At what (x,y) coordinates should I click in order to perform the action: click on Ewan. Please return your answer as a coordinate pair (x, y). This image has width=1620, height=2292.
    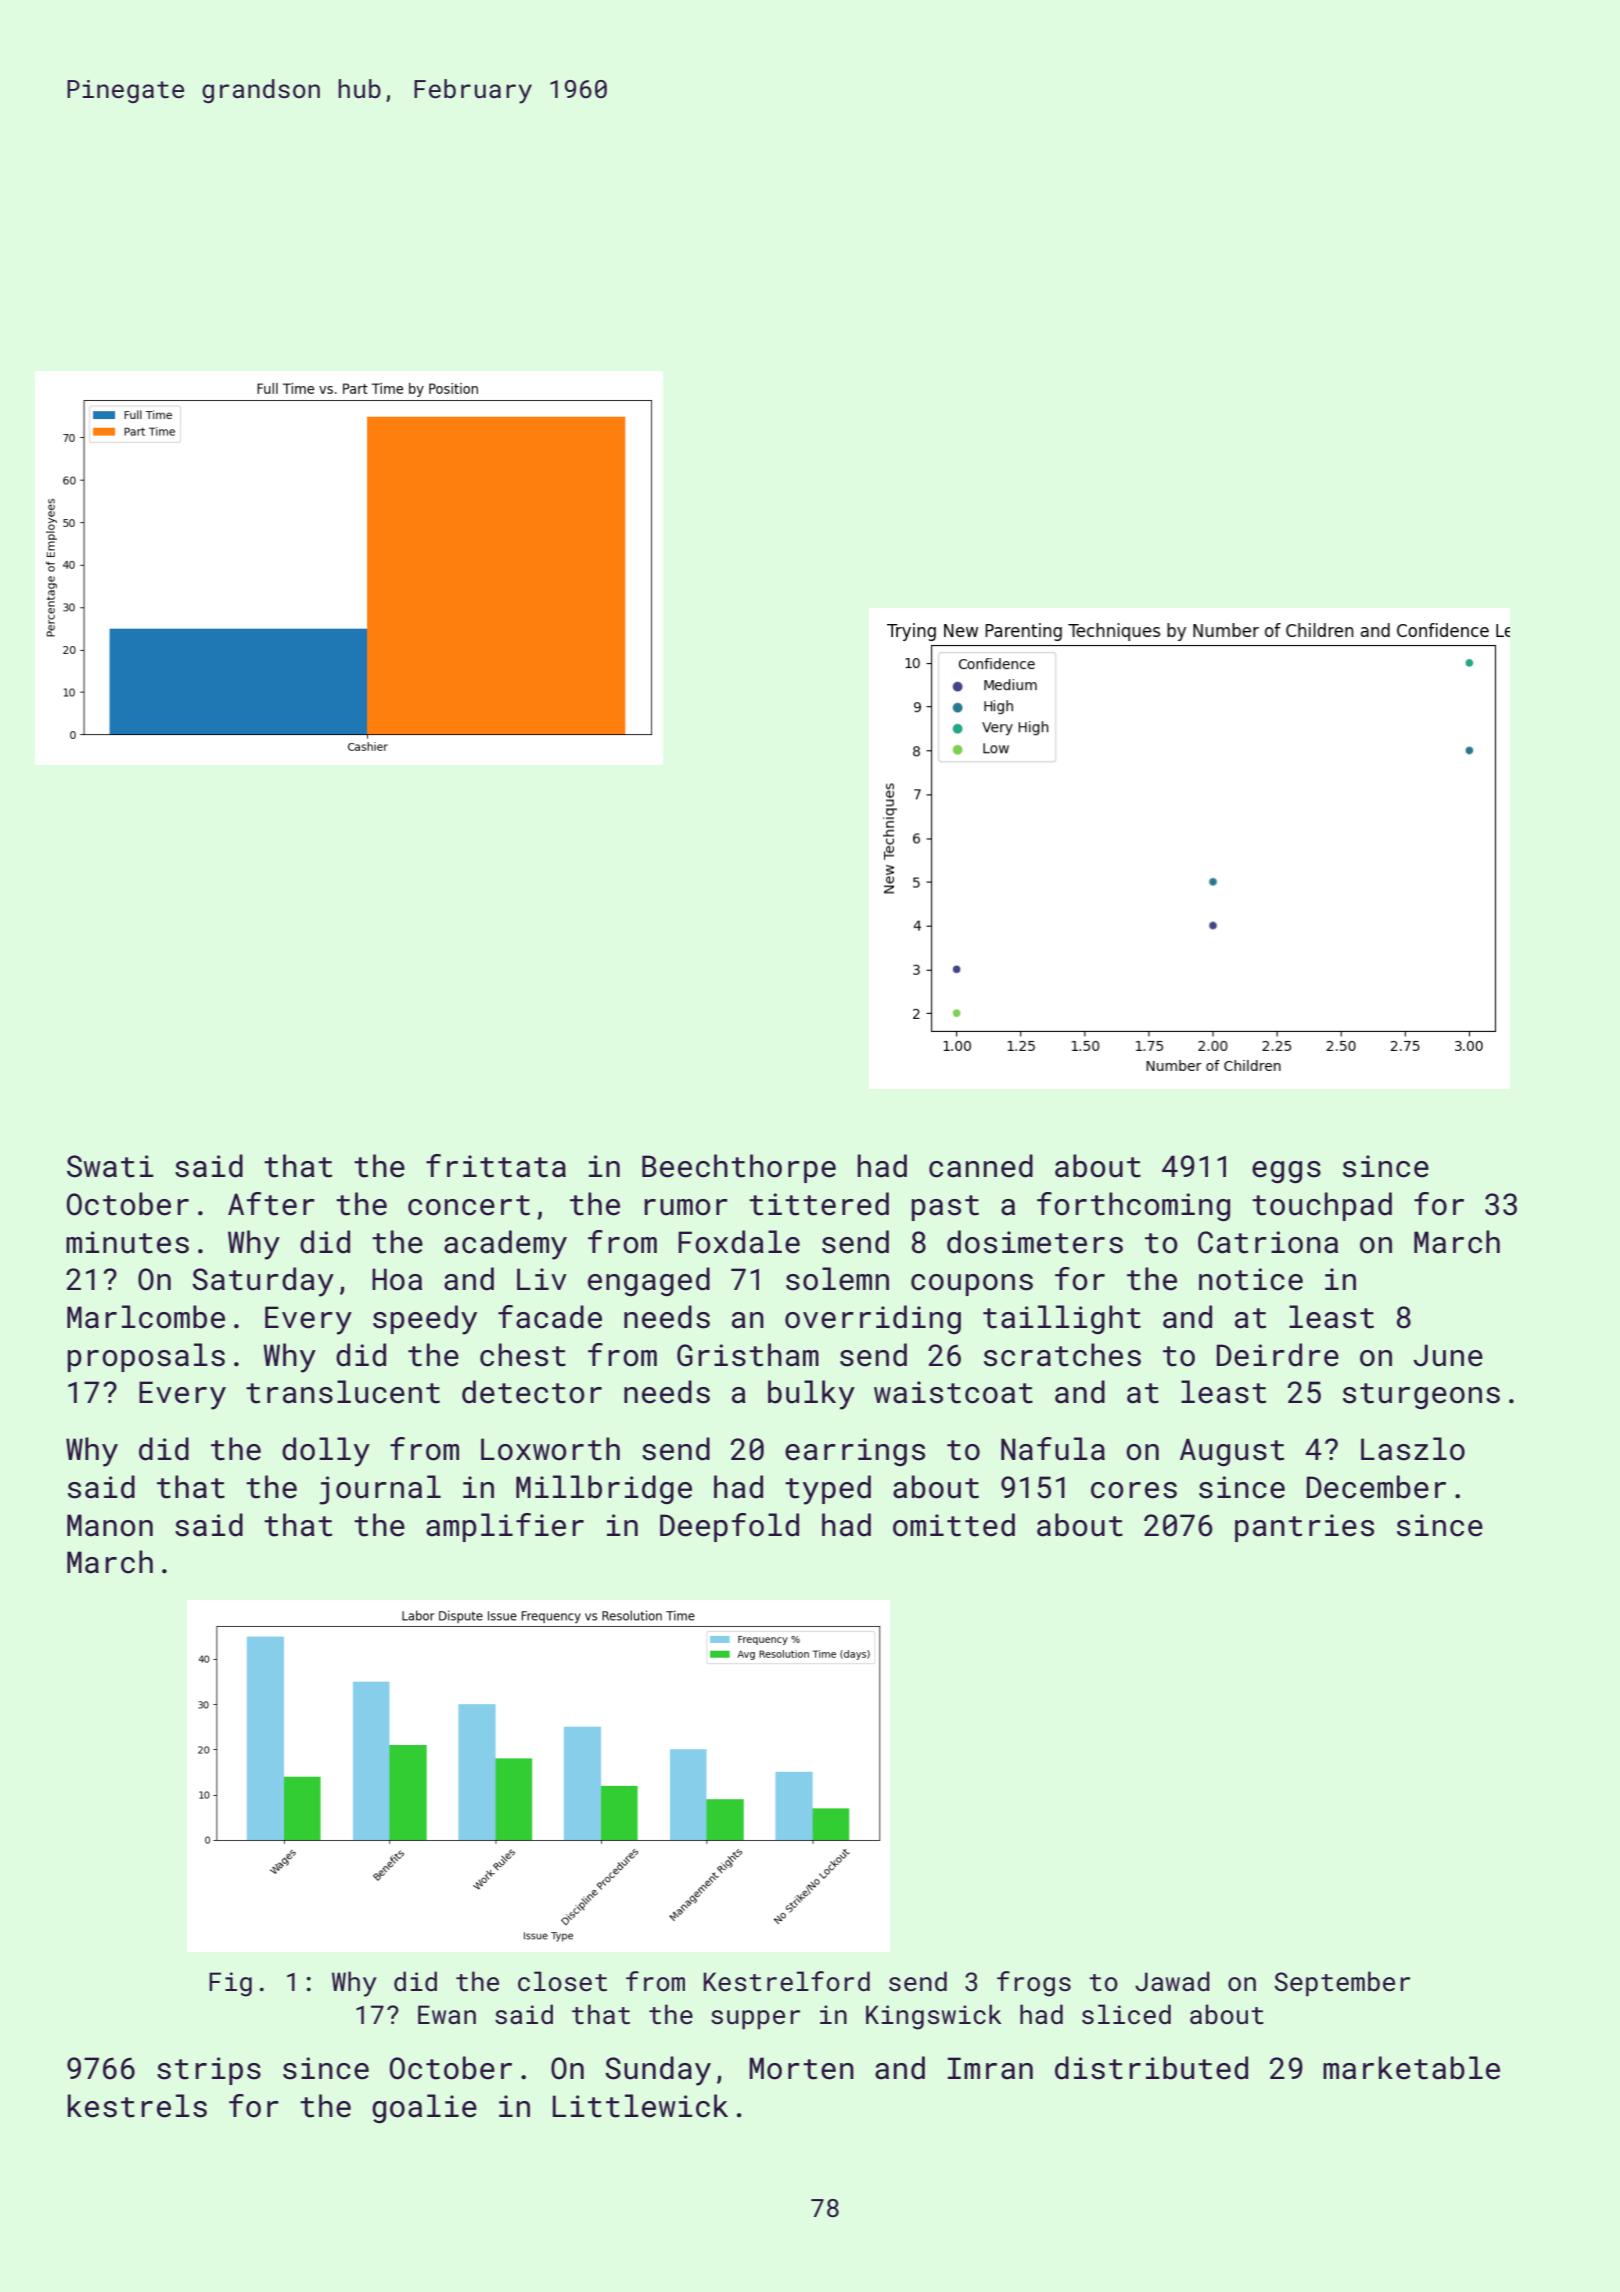
    Looking at the image, I should click on (447, 2015).
